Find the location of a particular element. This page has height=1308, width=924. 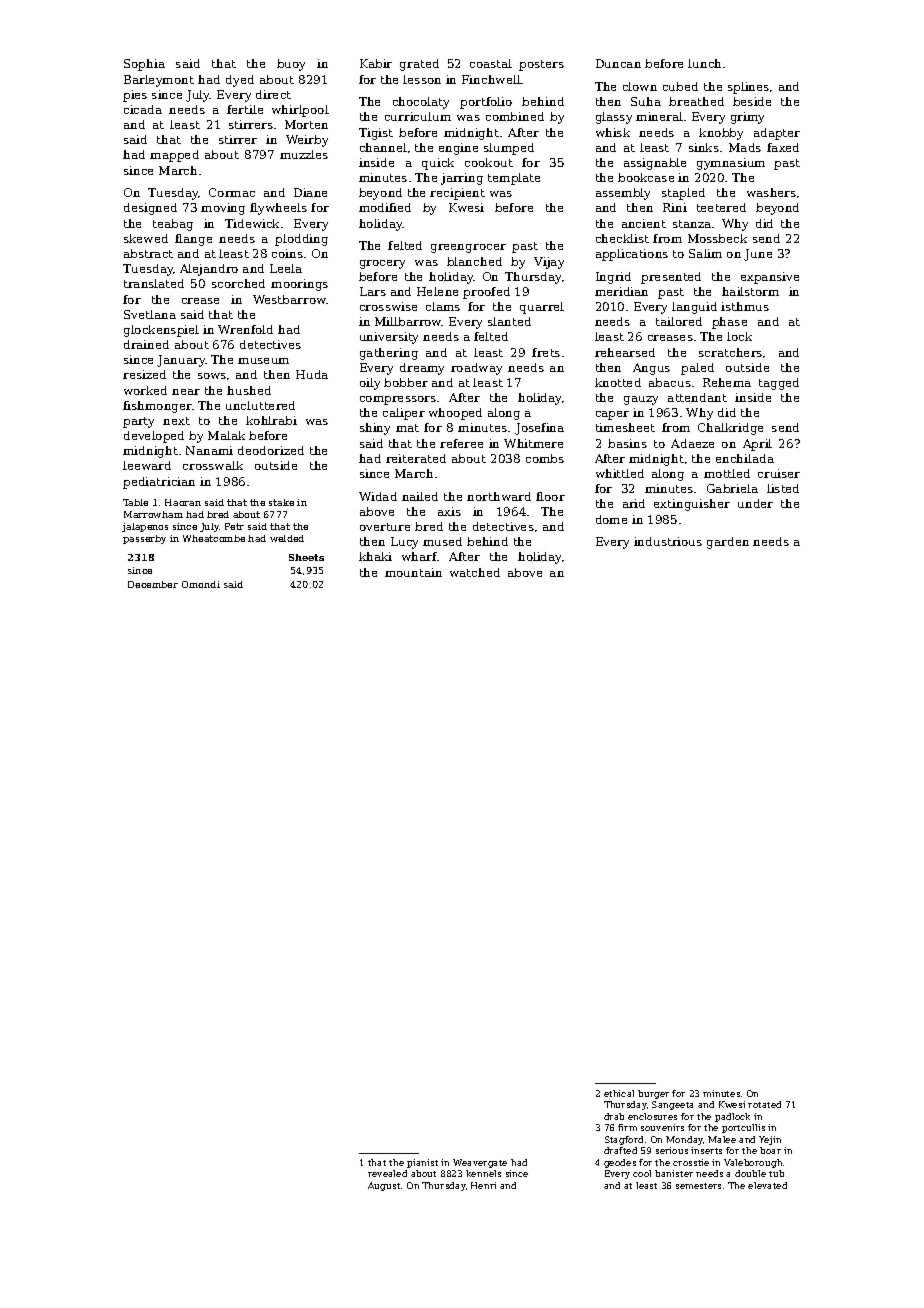

Kabir is located at coordinates (376, 63).
